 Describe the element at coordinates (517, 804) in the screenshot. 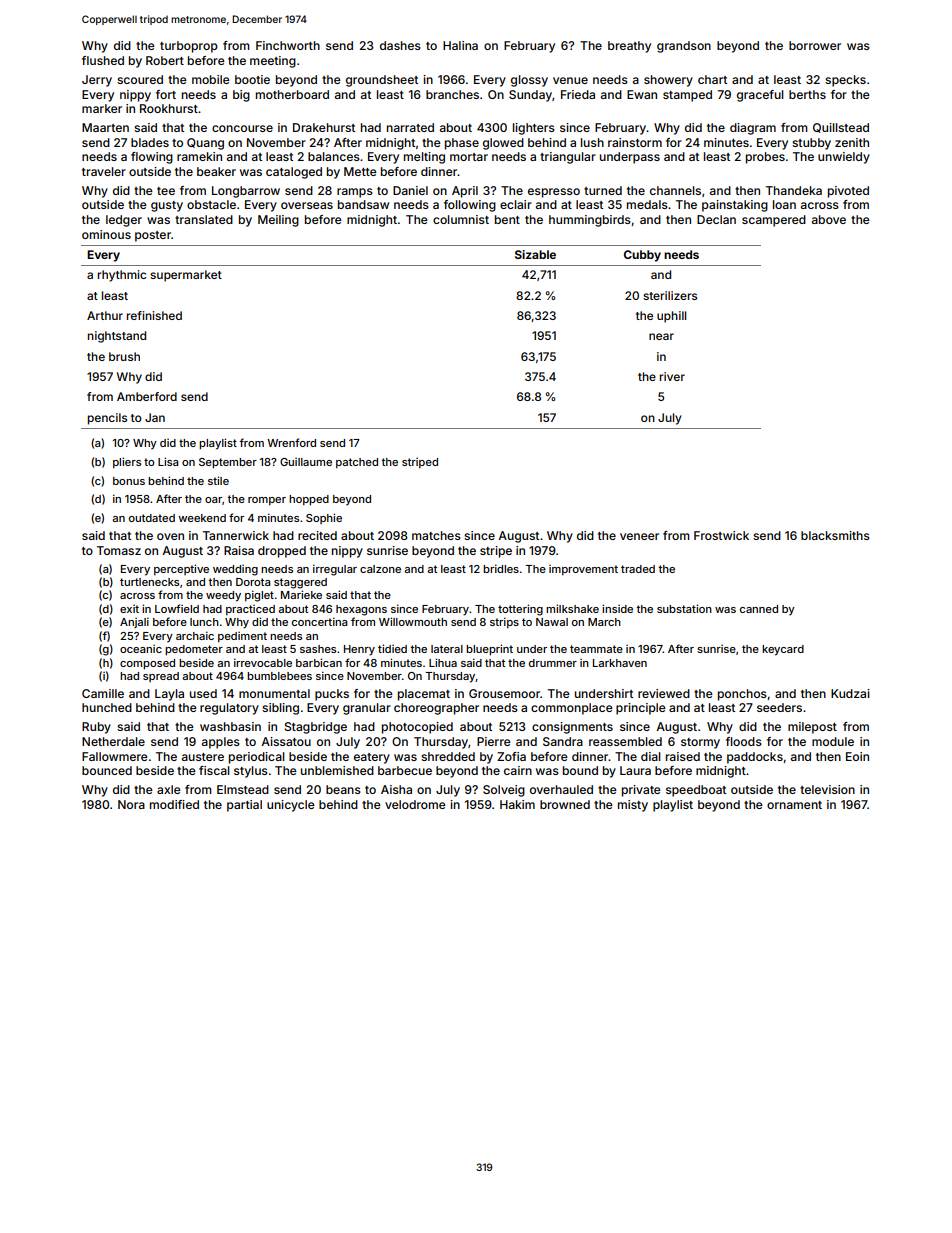

I see `Hakim` at that location.
